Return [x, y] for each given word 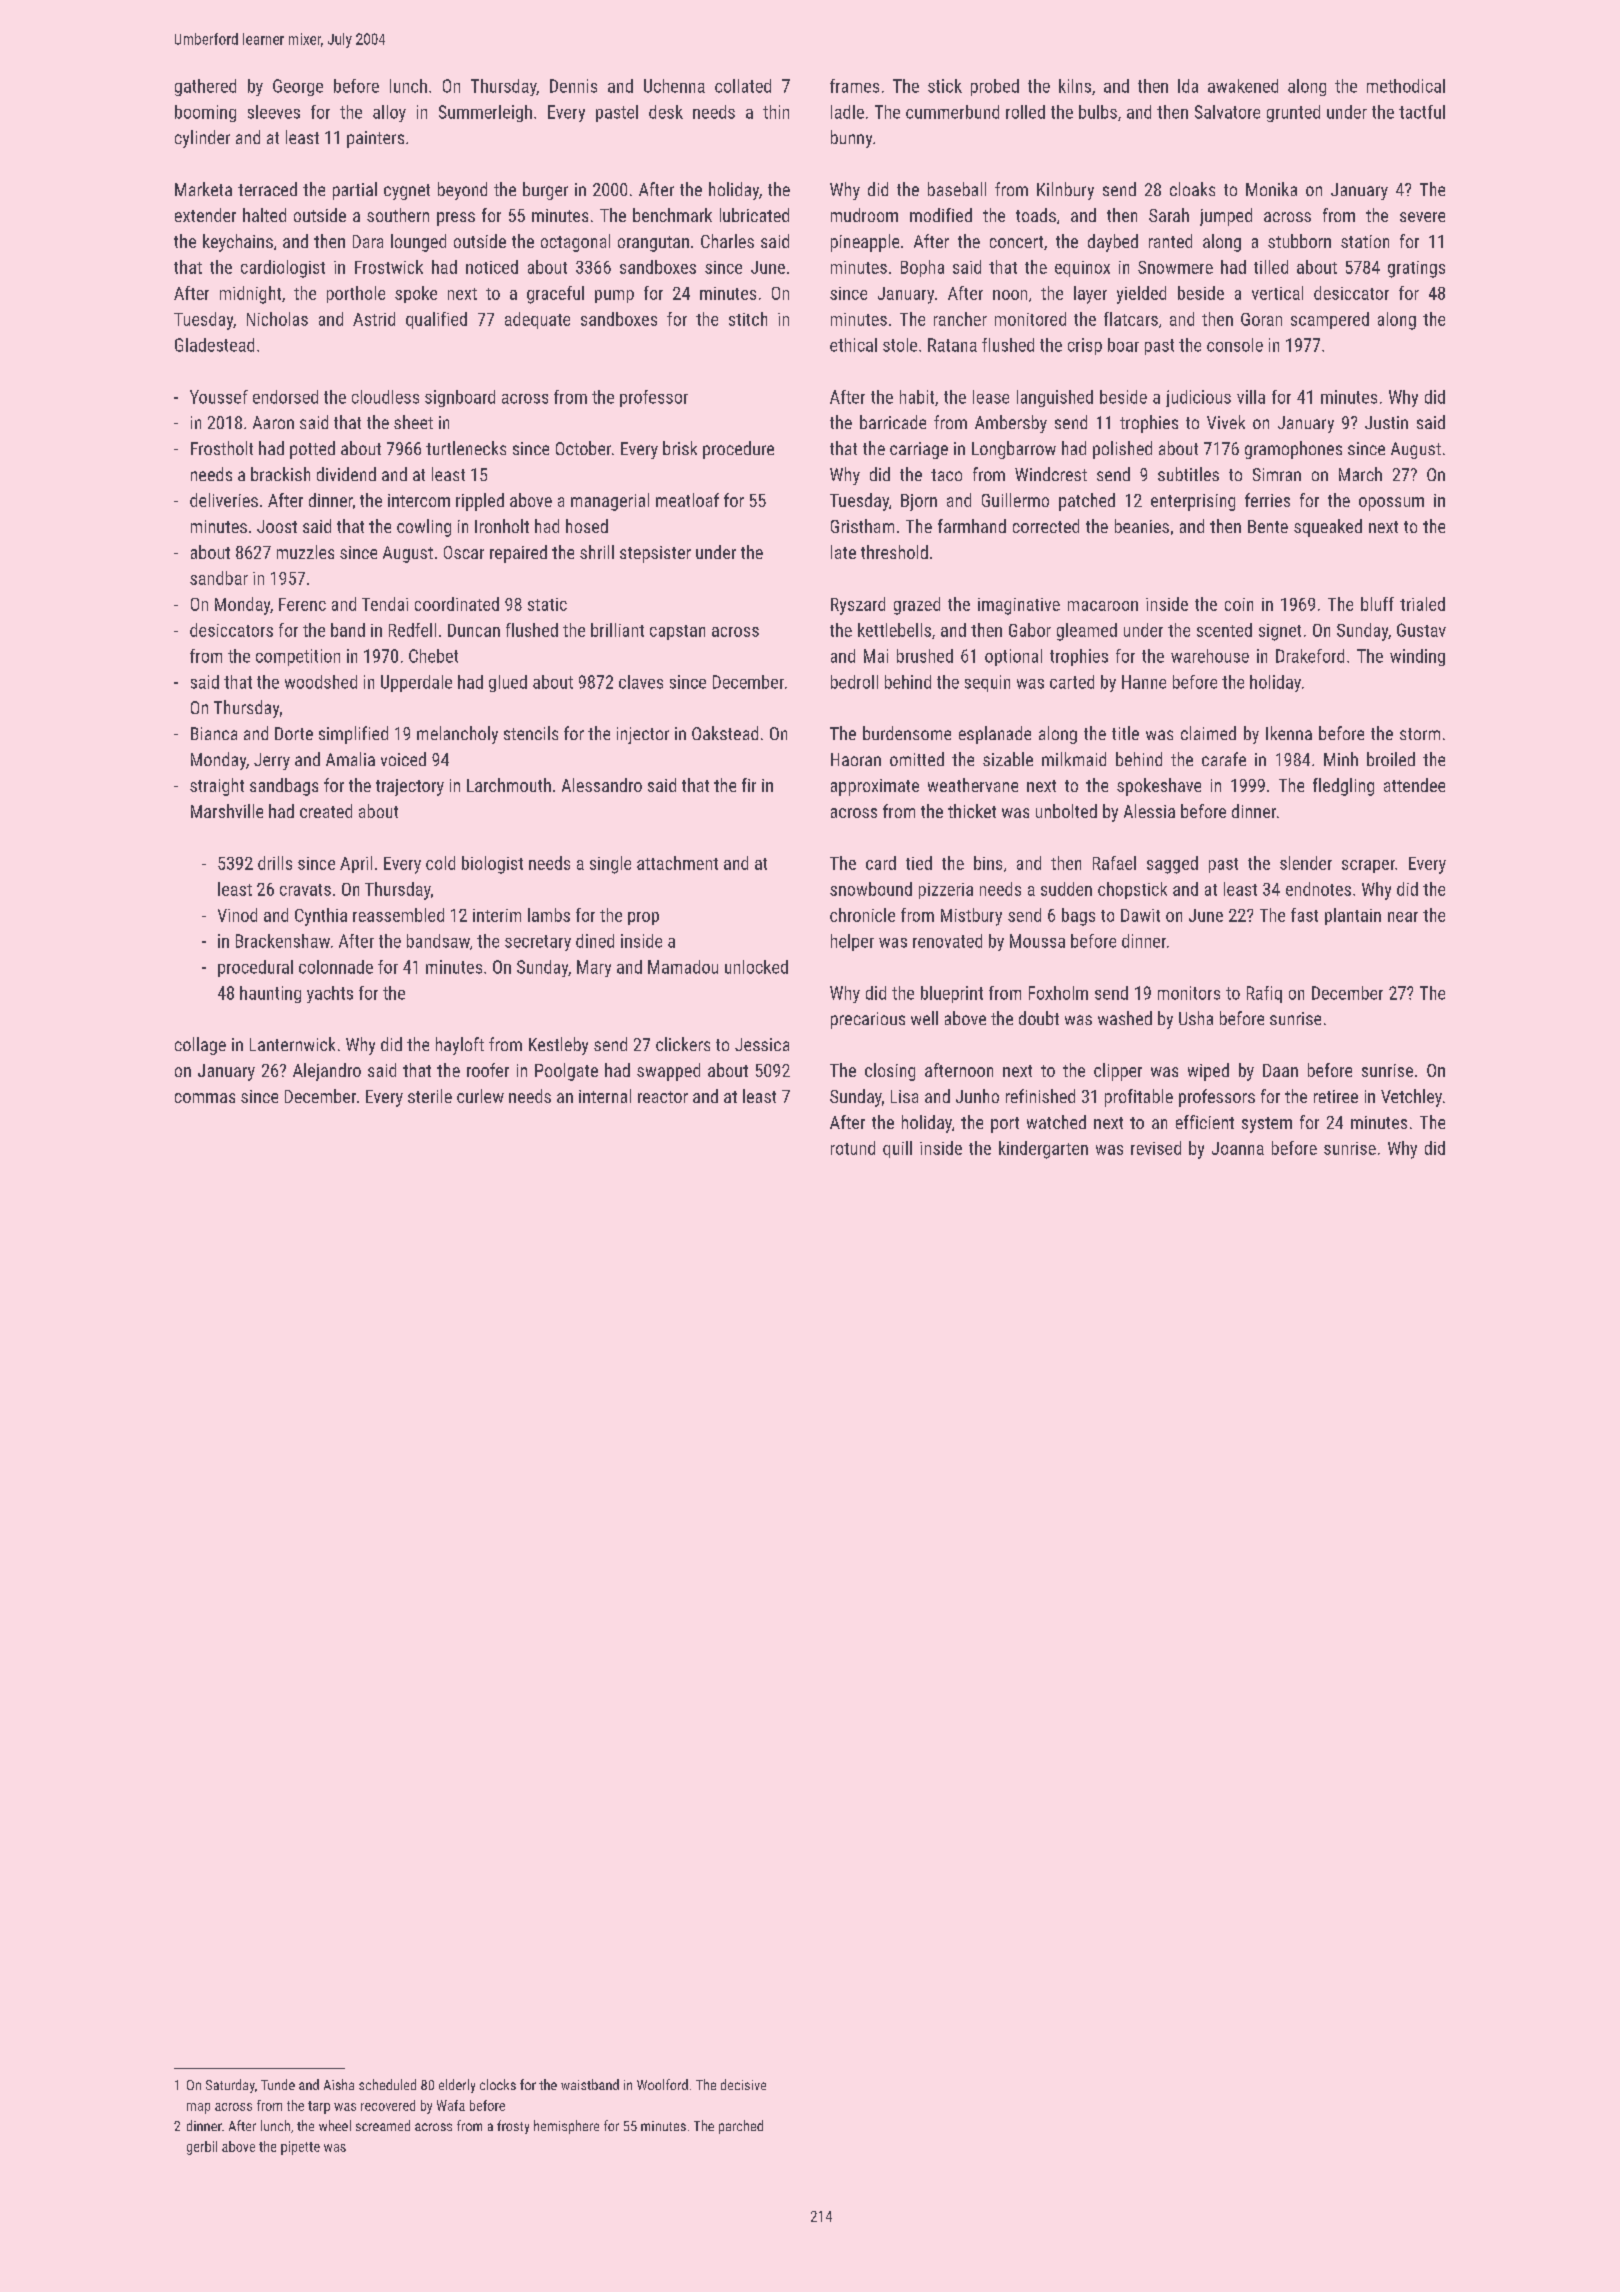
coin [1239, 604]
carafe [1224, 759]
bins [988, 863]
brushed [925, 656]
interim [497, 915]
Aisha [339, 2084]
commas [205, 1098]
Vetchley [1411, 1098]
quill [897, 1149]
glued [508, 683]
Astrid [374, 319]
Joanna [1238, 1148]
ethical [853, 345]
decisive [743, 2084]
